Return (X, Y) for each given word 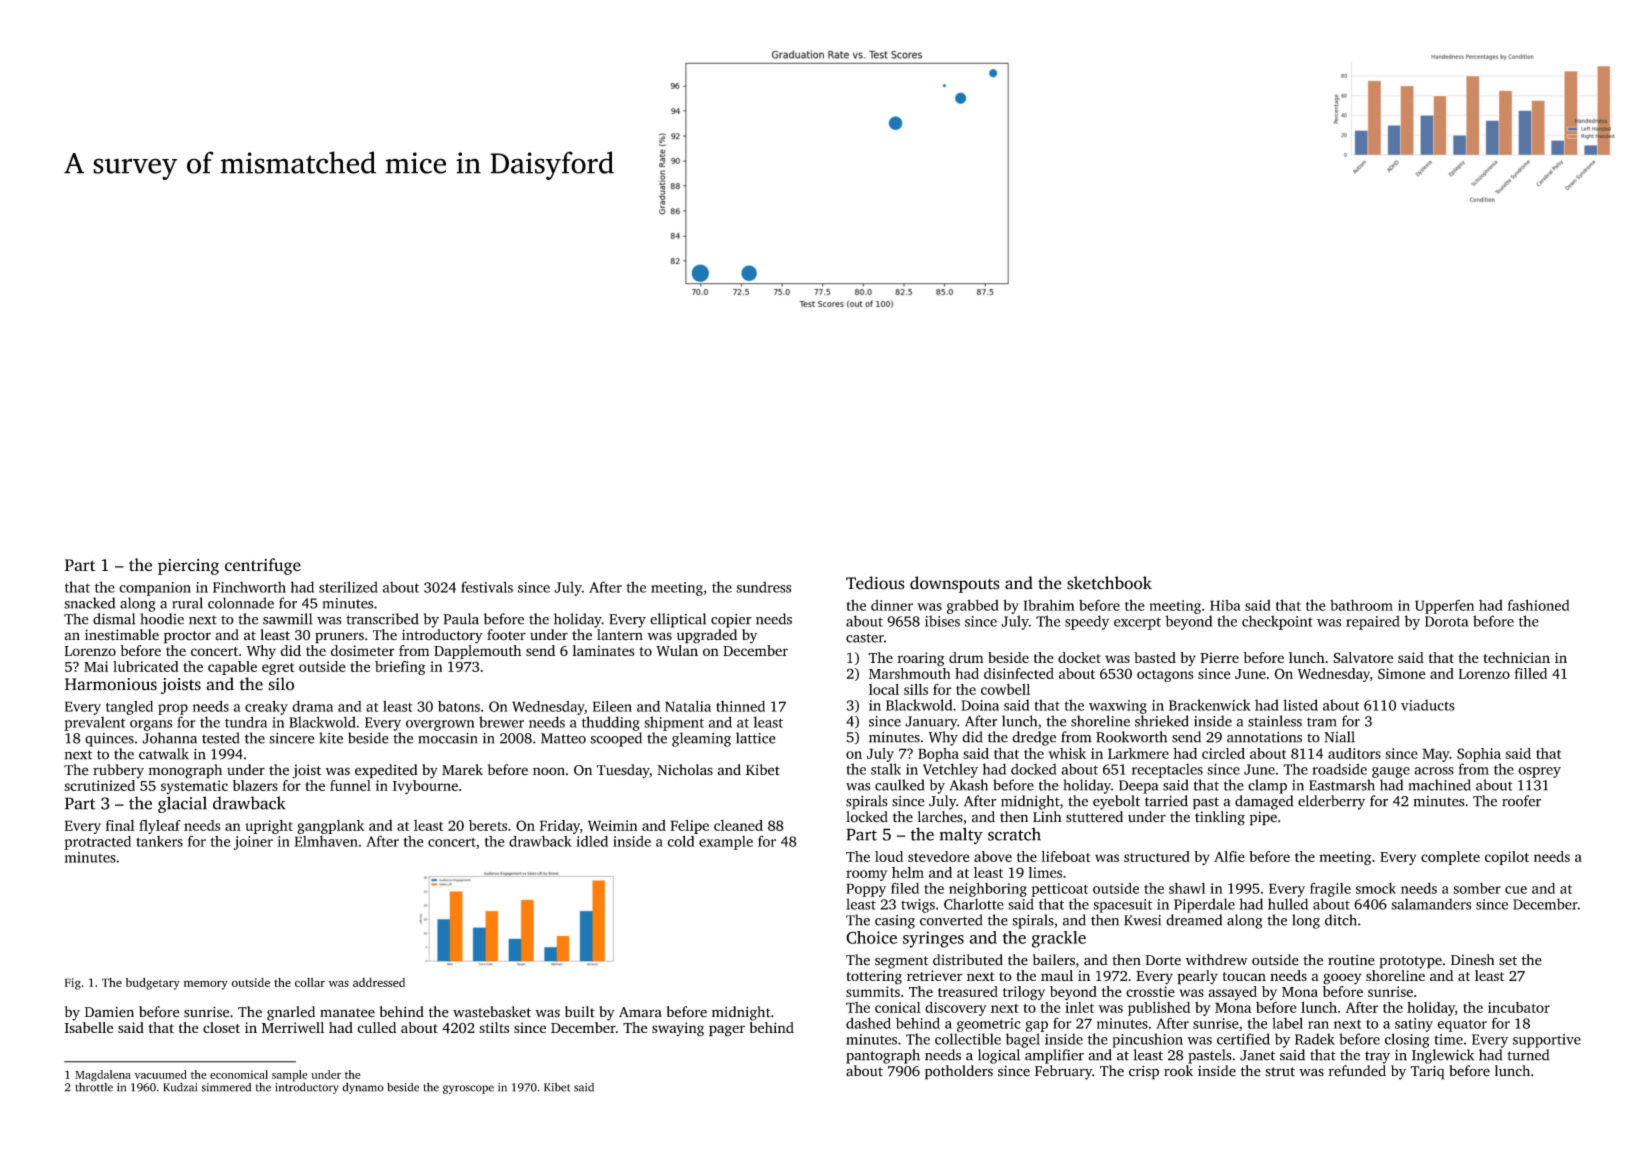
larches (940, 817)
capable (232, 668)
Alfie (1229, 856)
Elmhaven (326, 841)
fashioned (1539, 605)
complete (1450, 858)
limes (1045, 872)
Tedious (875, 583)
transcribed (382, 619)
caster (865, 638)
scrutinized (99, 785)
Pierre (1219, 657)
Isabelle (89, 1027)
